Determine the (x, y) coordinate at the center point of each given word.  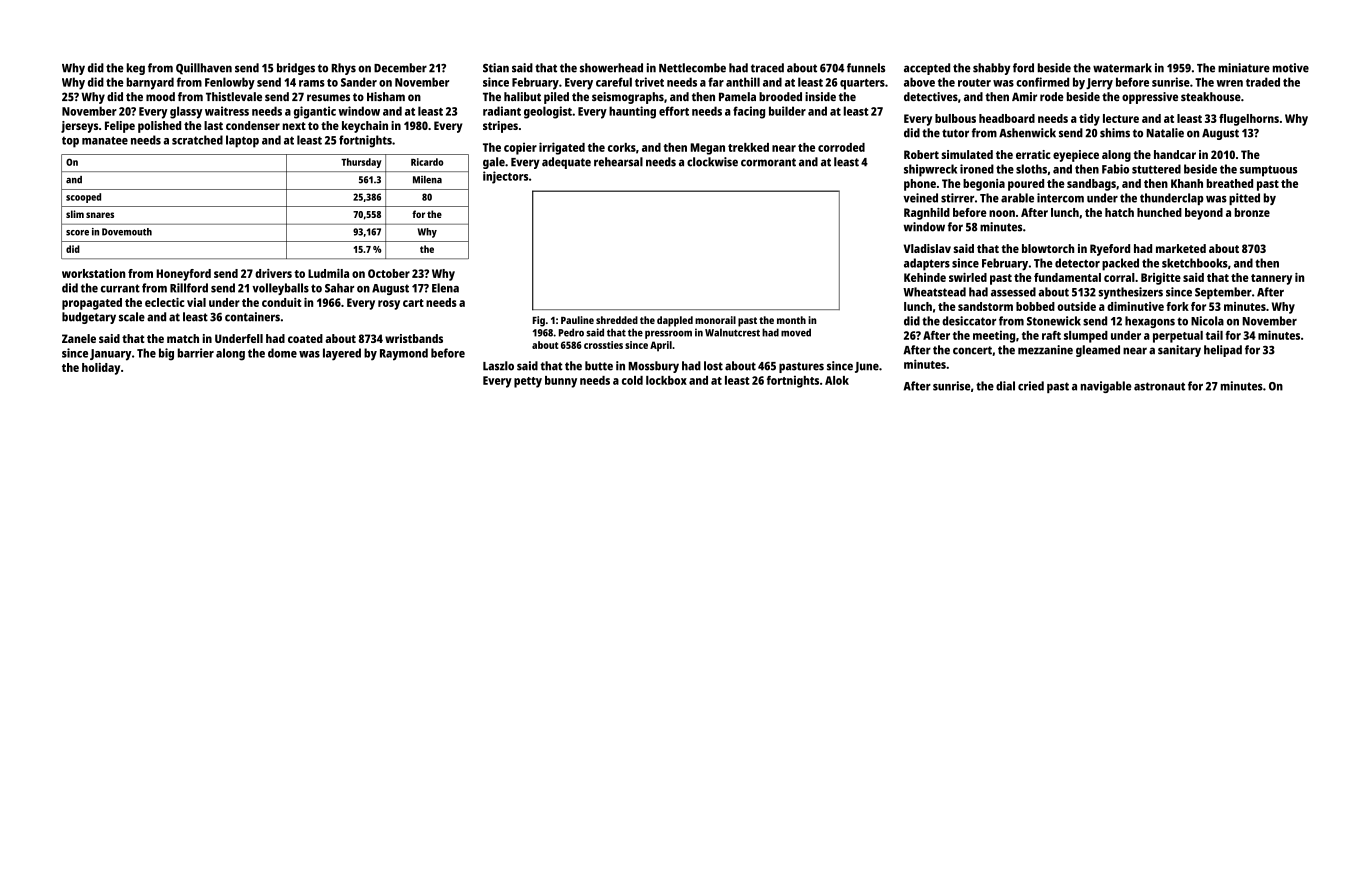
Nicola (1207, 321)
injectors (505, 177)
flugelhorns (1249, 120)
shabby (991, 69)
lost (713, 366)
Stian (496, 68)
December (400, 68)
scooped (83, 198)
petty (528, 382)
